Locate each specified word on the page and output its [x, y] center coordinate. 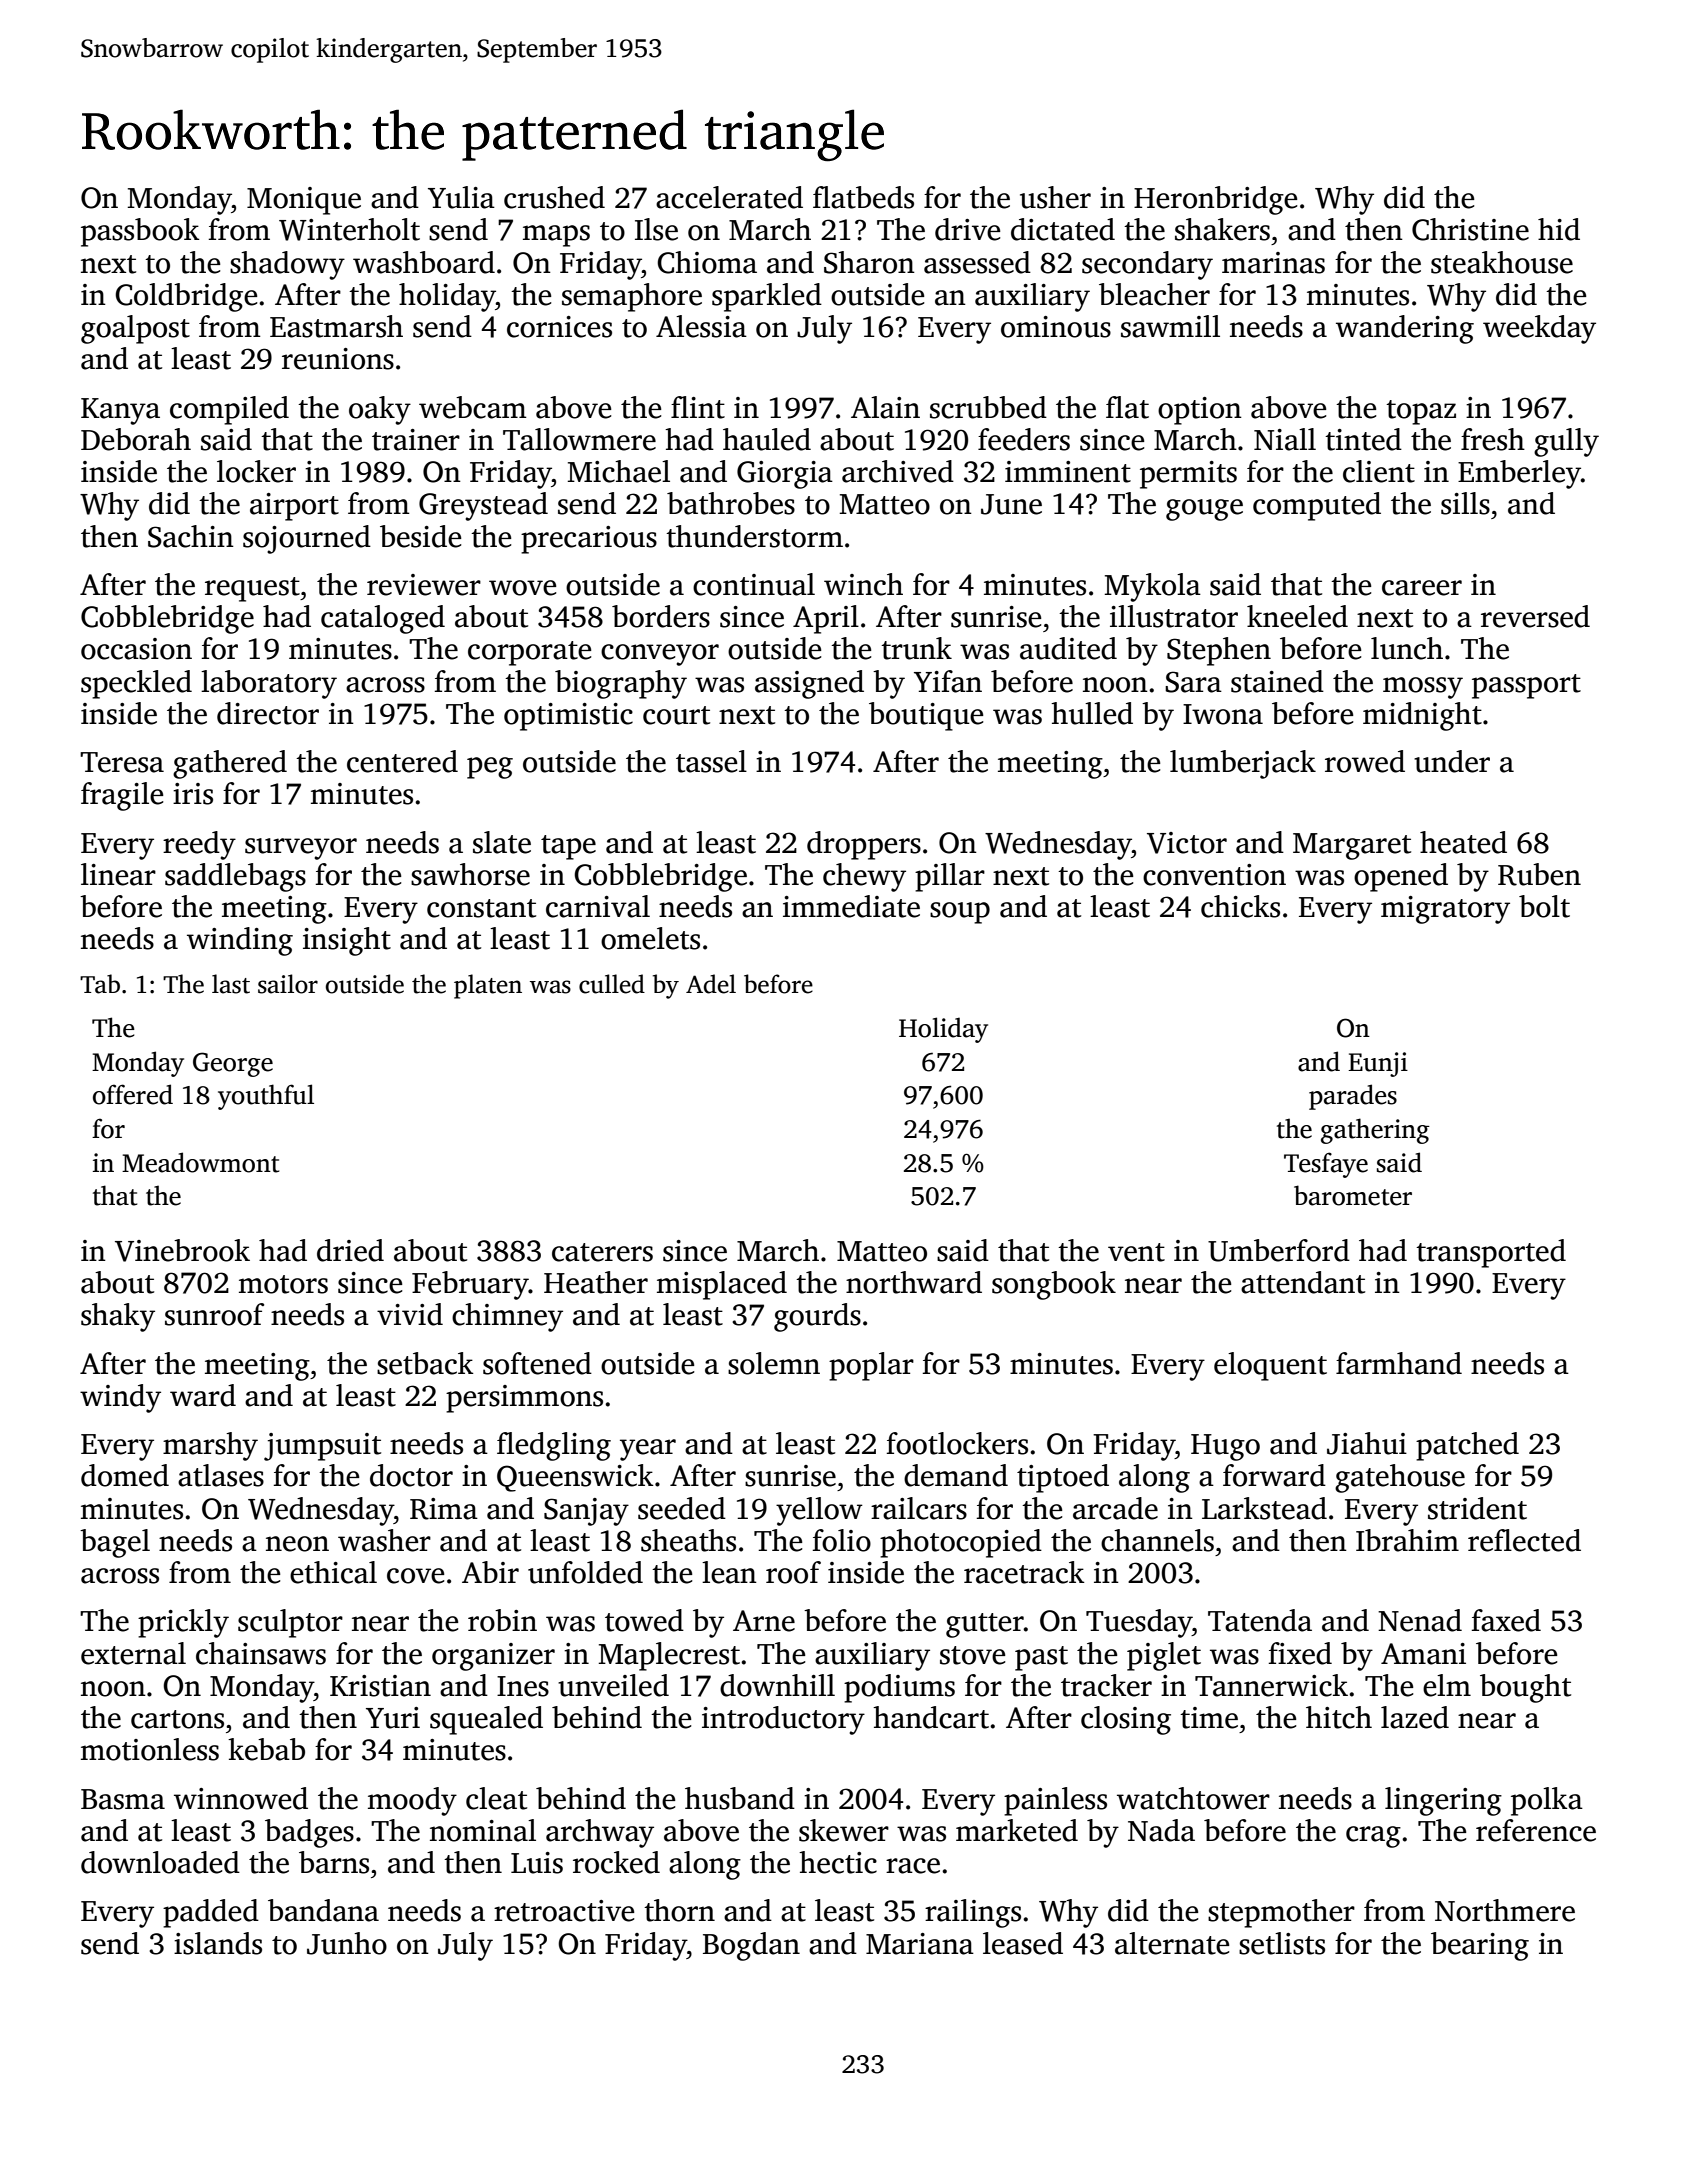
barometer [1353, 1195]
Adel [711, 984]
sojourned [307, 539]
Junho [347, 1943]
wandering [1405, 329]
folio [842, 1540]
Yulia [461, 197]
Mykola [1153, 587]
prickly [183, 1623]
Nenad [1420, 1620]
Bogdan [751, 1946]
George [233, 1064]
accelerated [729, 197]
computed [1317, 506]
